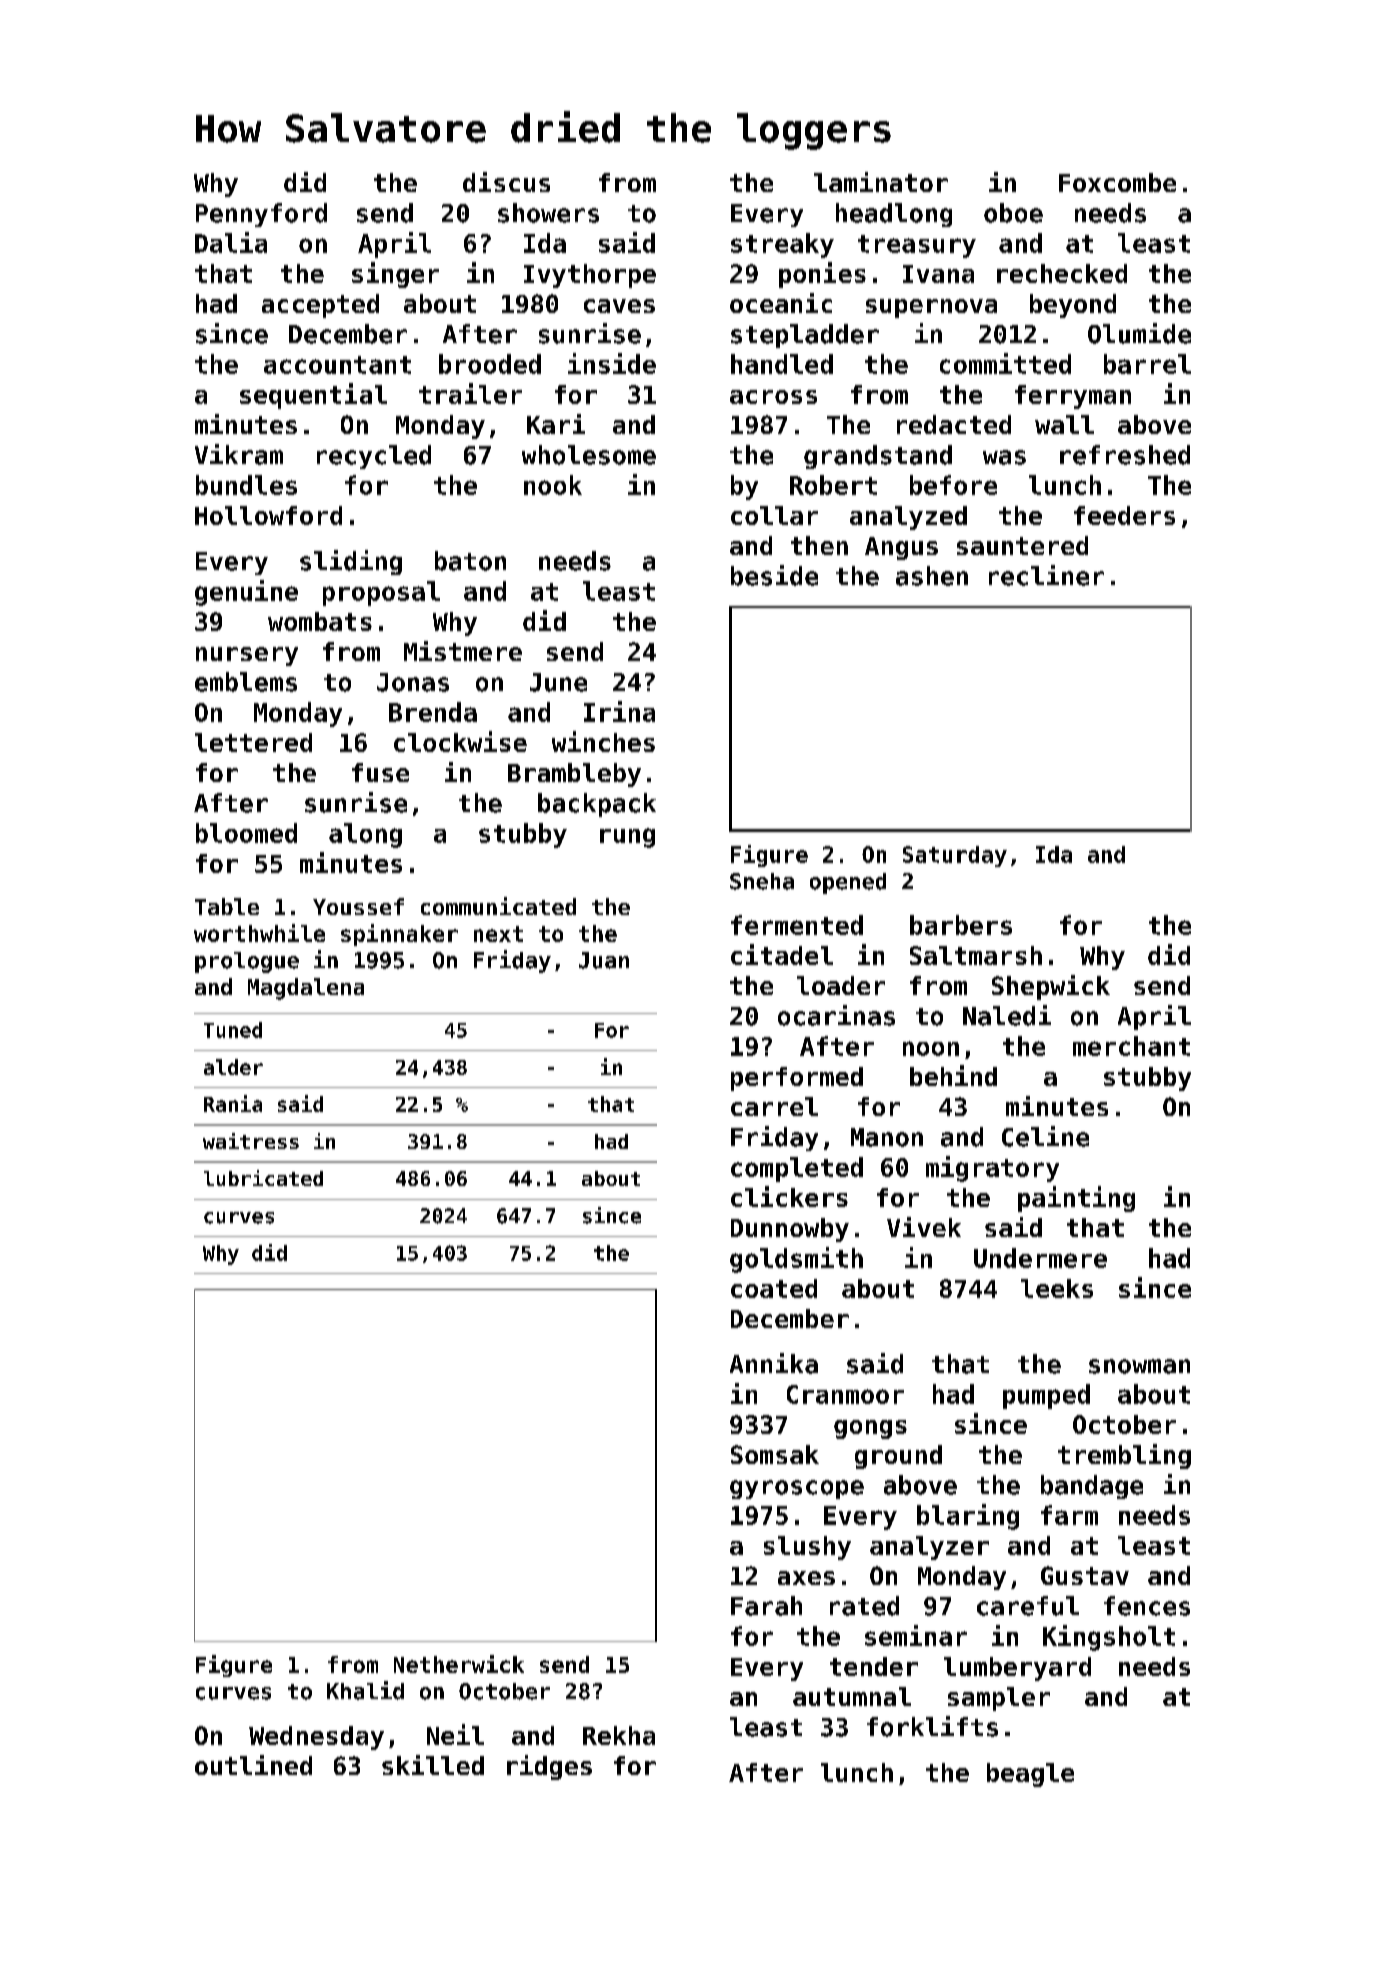 This document has width=1386, height=1969. I want to click on Foxcombe, so click(1117, 182).
